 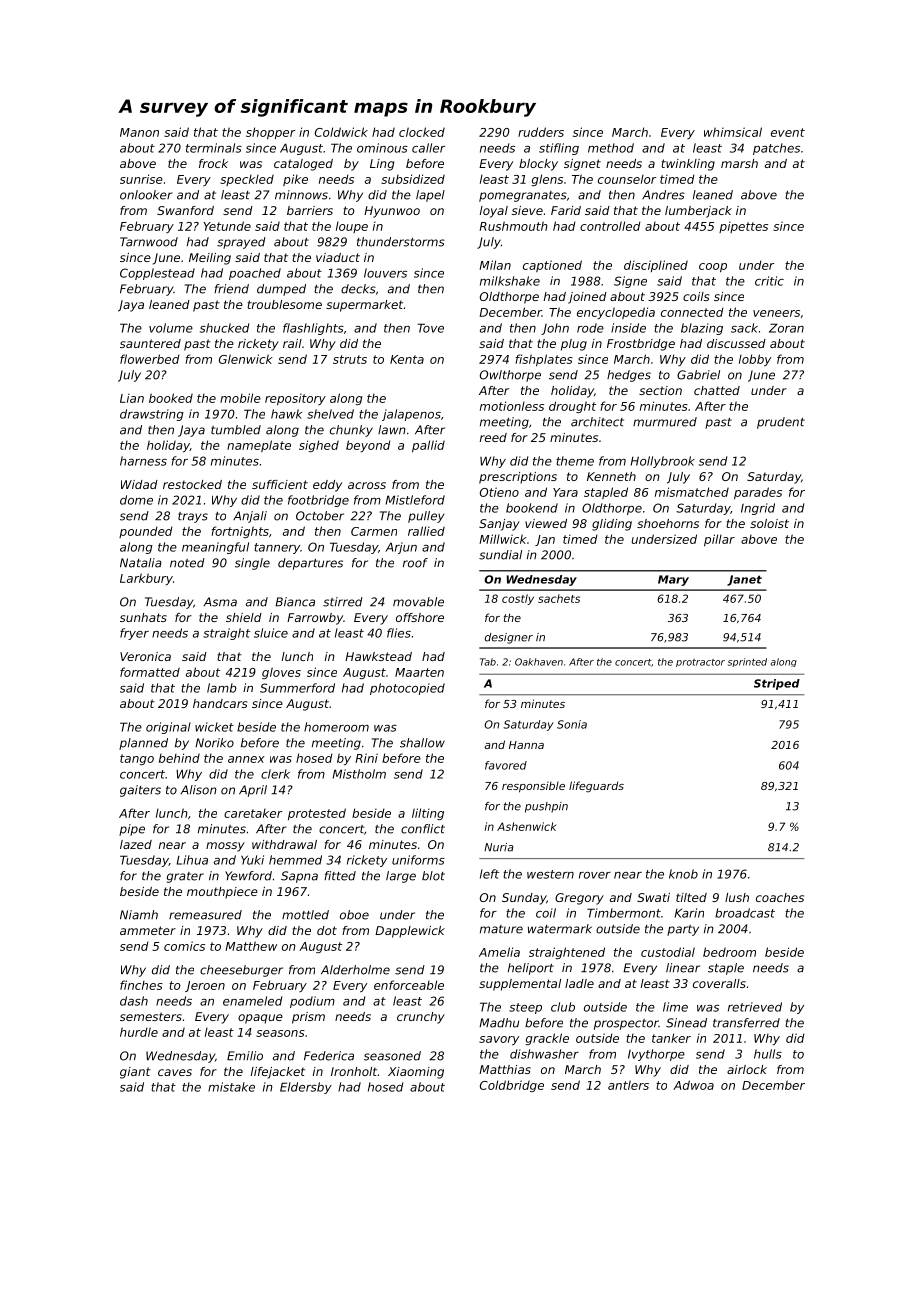 What do you see at coordinates (141, 985) in the image?
I see `finches` at bounding box center [141, 985].
